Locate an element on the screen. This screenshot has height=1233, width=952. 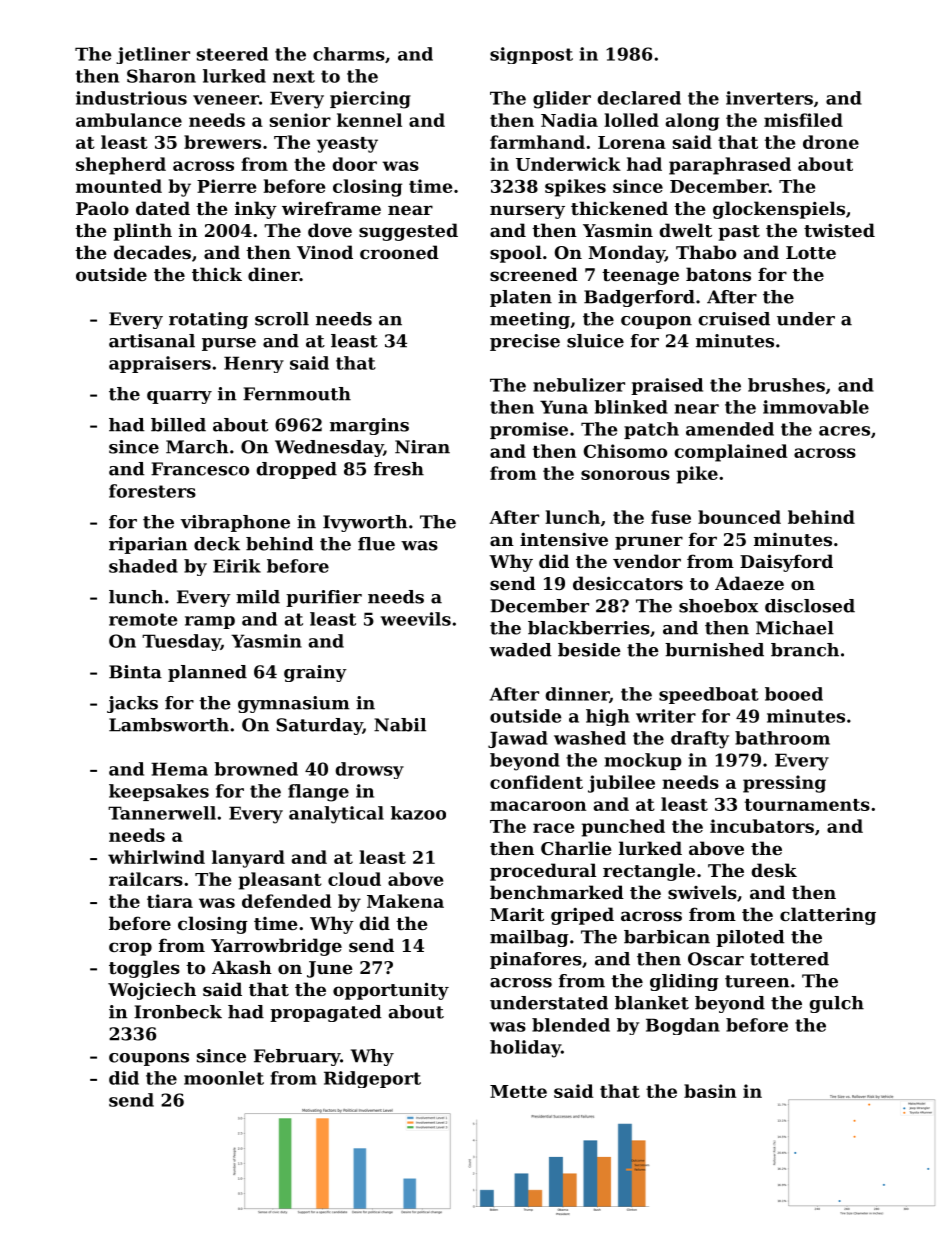
steered is located at coordinates (232, 54).
